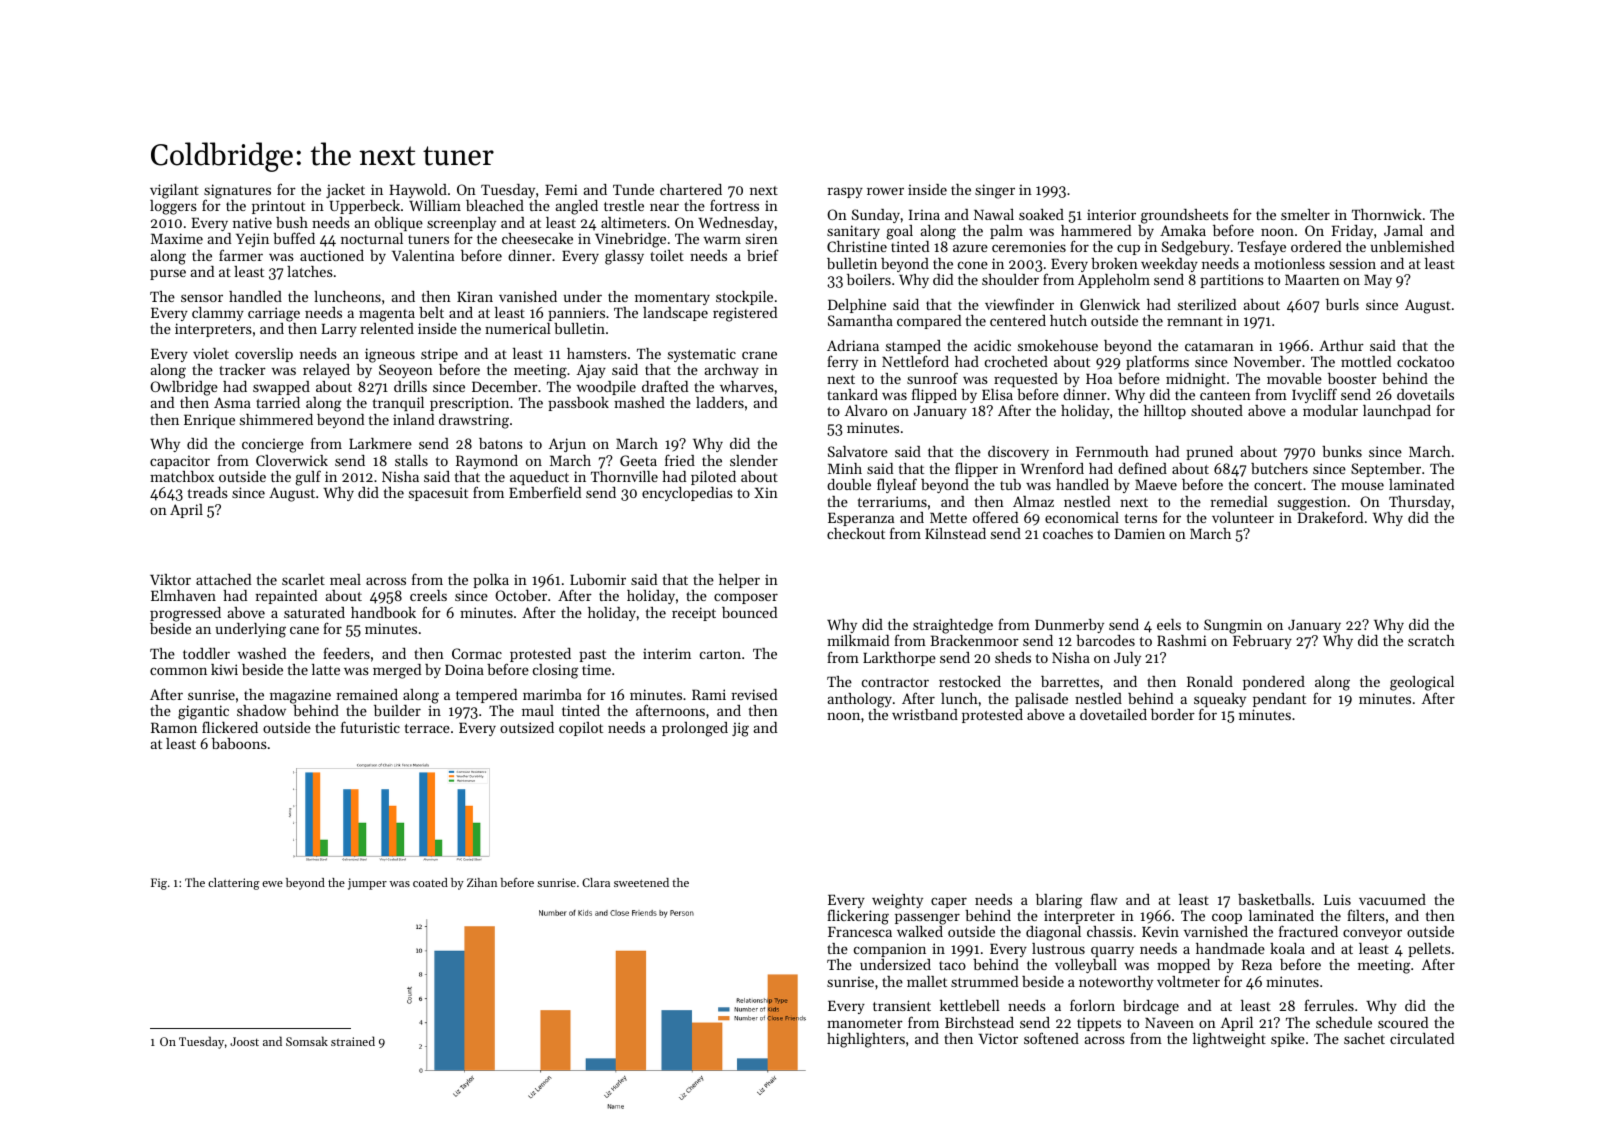 The width and height of the screenshot is (1605, 1135). What do you see at coordinates (272, 884) in the screenshot?
I see `ewe` at bounding box center [272, 884].
